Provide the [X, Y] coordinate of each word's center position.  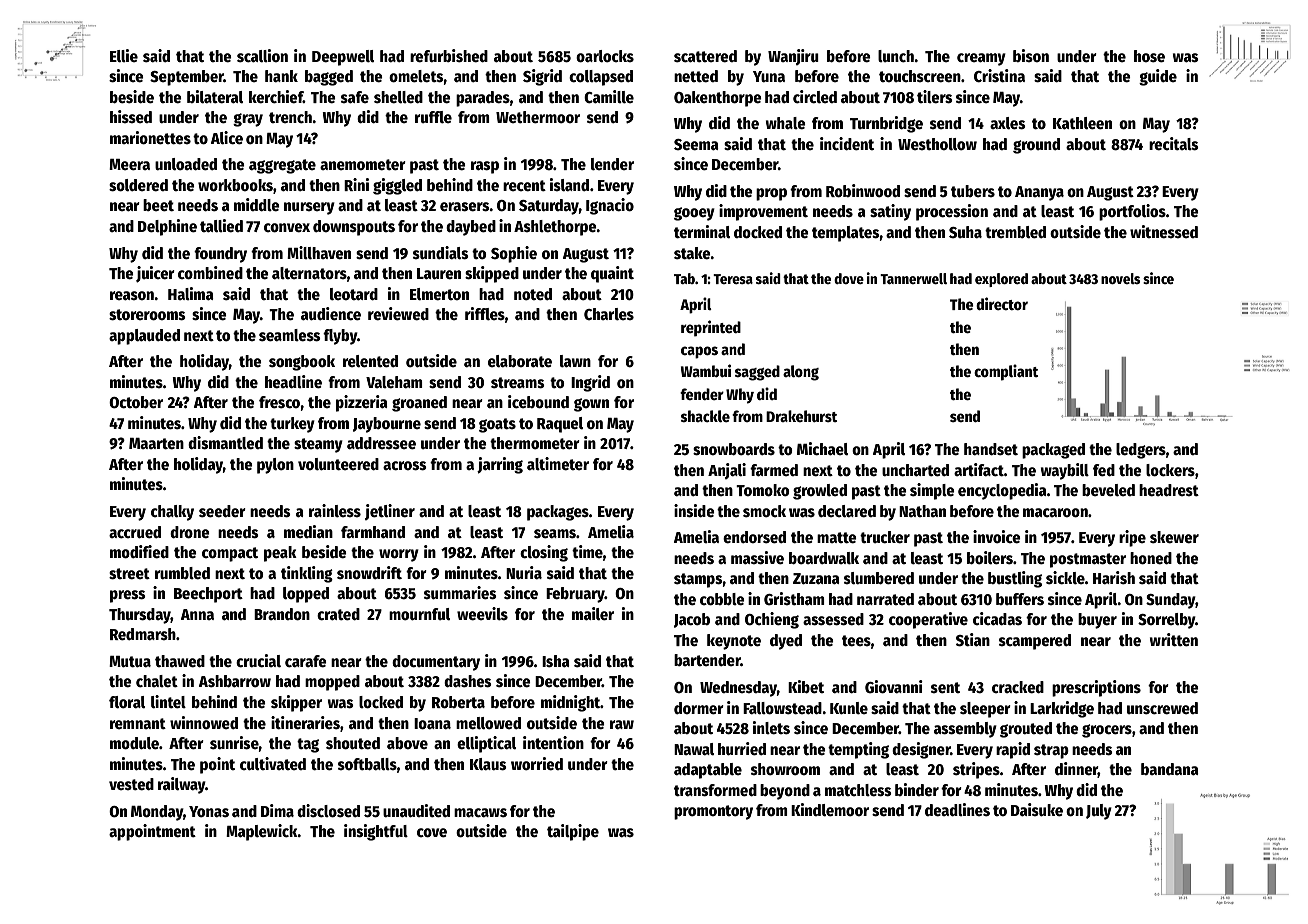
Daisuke [1037, 809]
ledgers [1141, 451]
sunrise [234, 742]
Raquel [560, 425]
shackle [705, 416]
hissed [131, 116]
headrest [1169, 490]
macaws [480, 813]
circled [815, 97]
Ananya [1039, 193]
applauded [144, 337]
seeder [222, 511]
